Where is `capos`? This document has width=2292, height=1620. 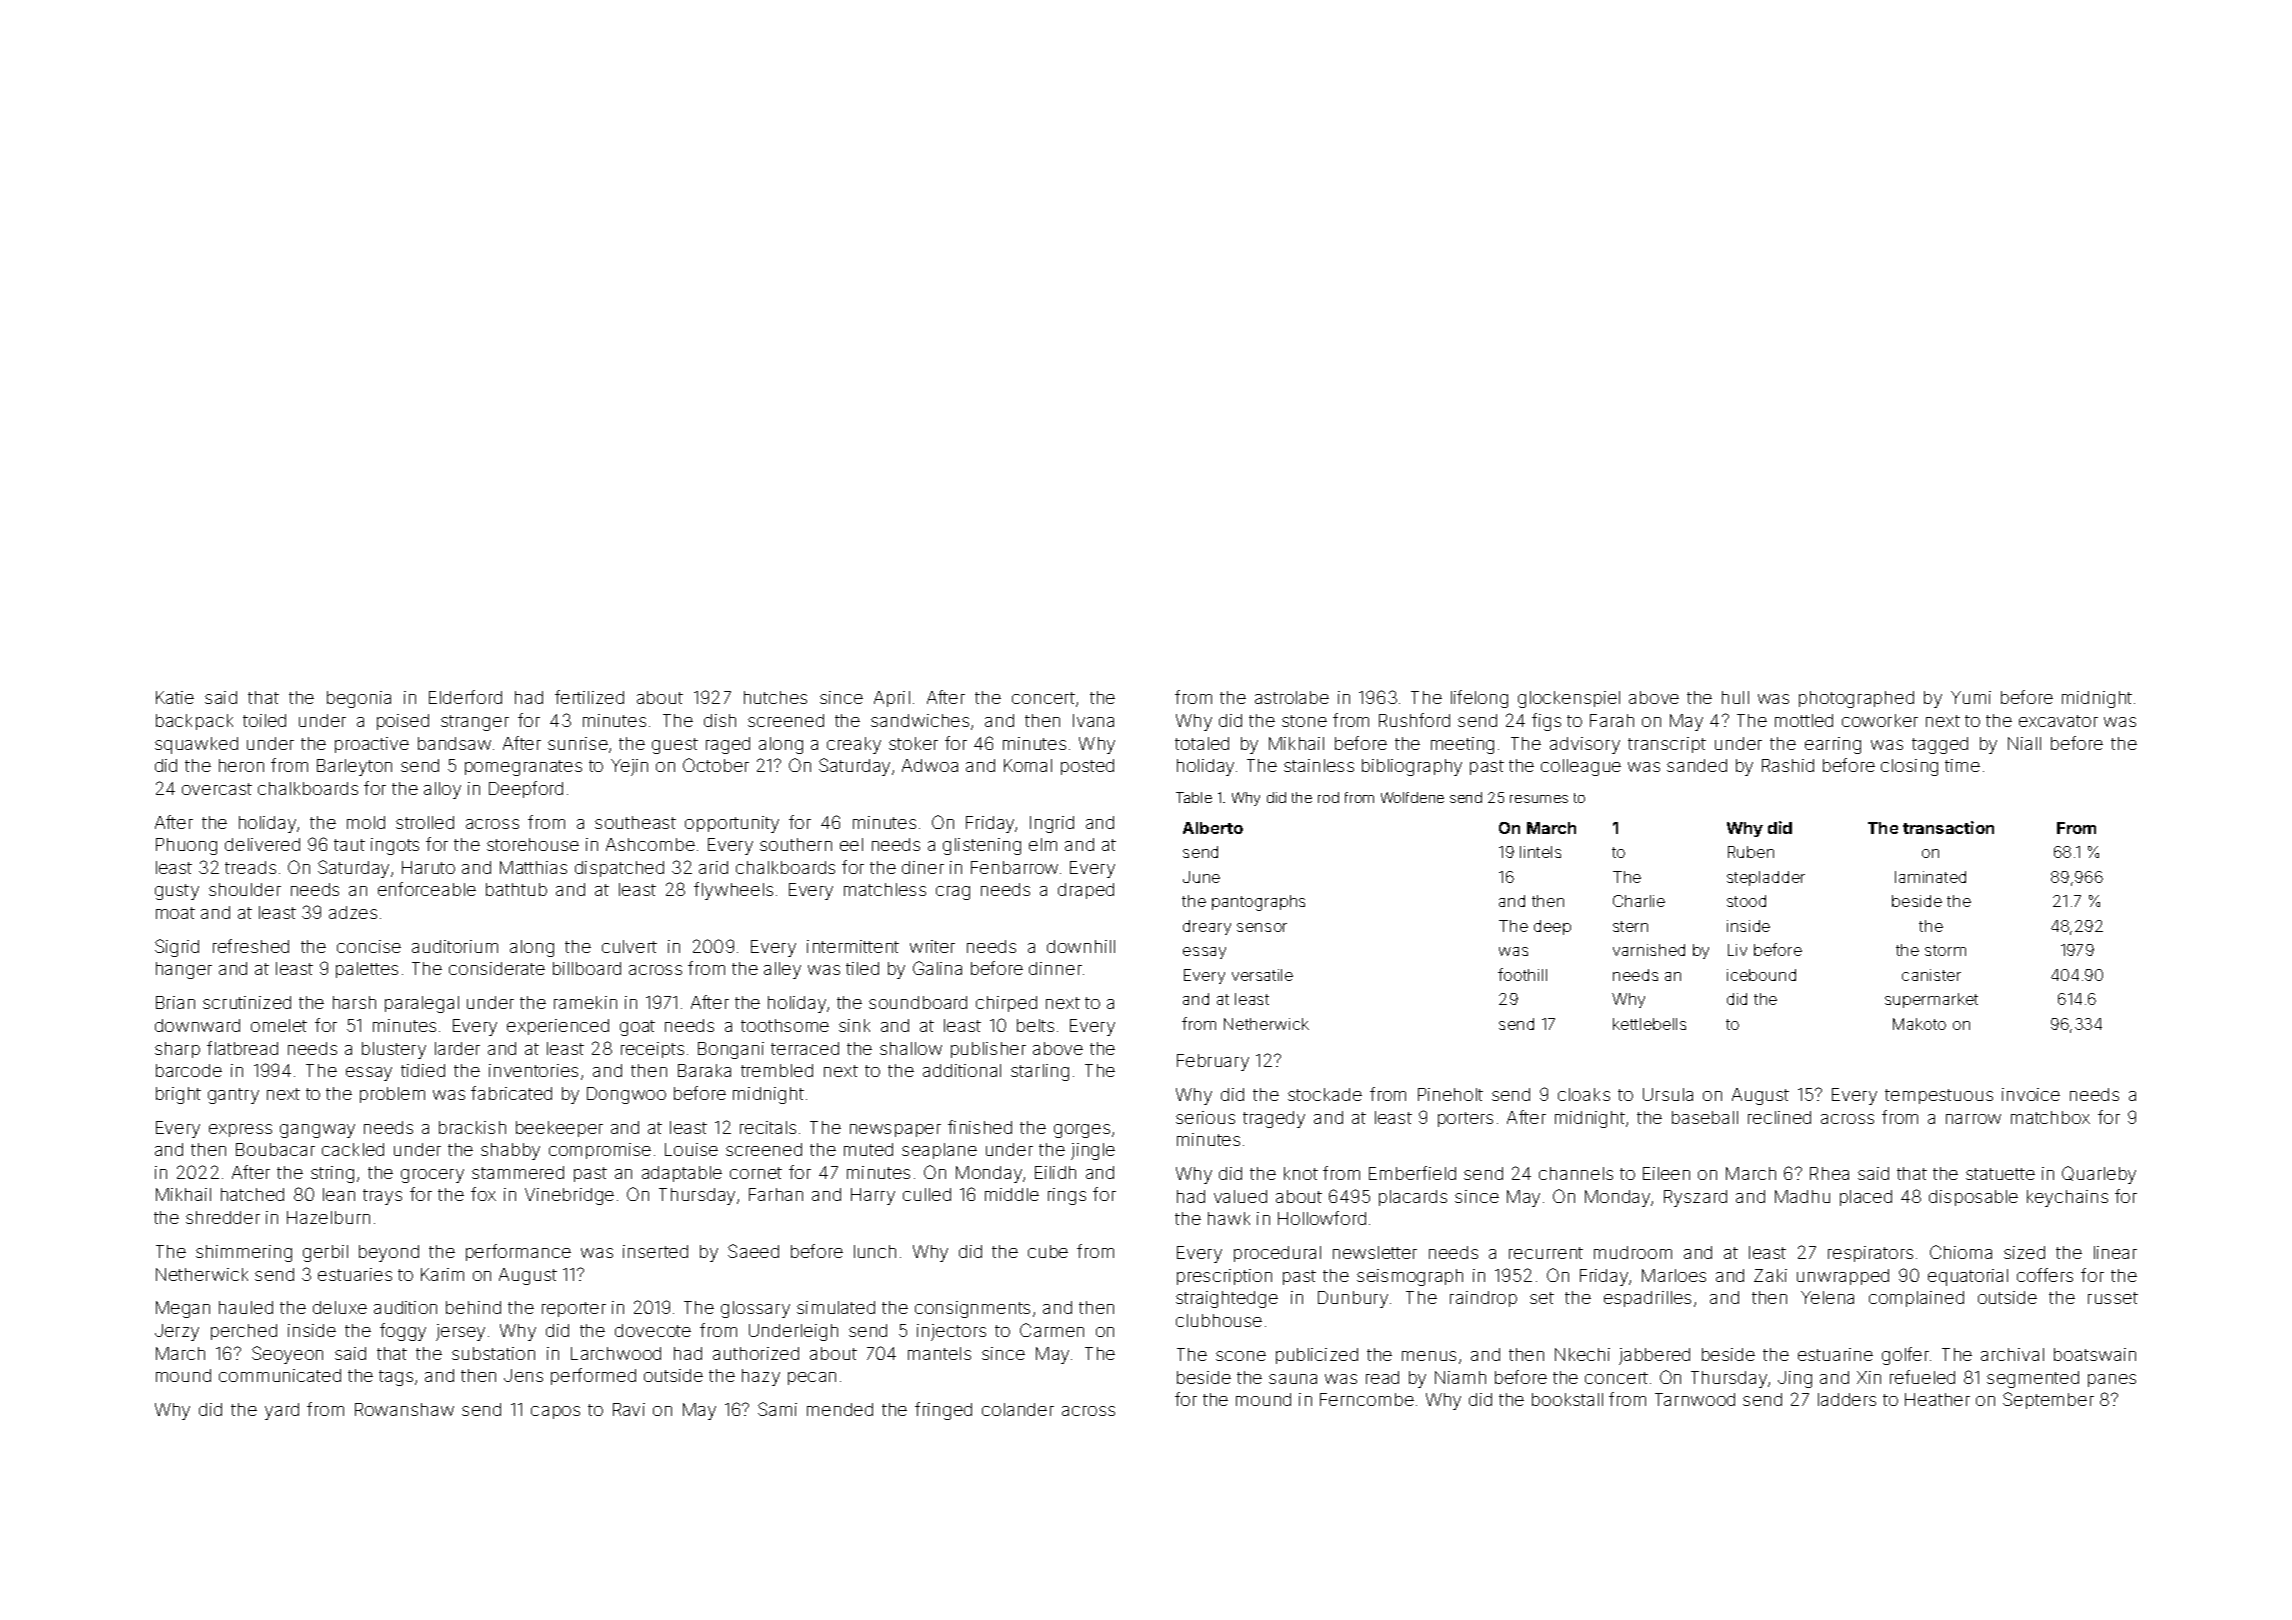 capos is located at coordinates (555, 1412).
